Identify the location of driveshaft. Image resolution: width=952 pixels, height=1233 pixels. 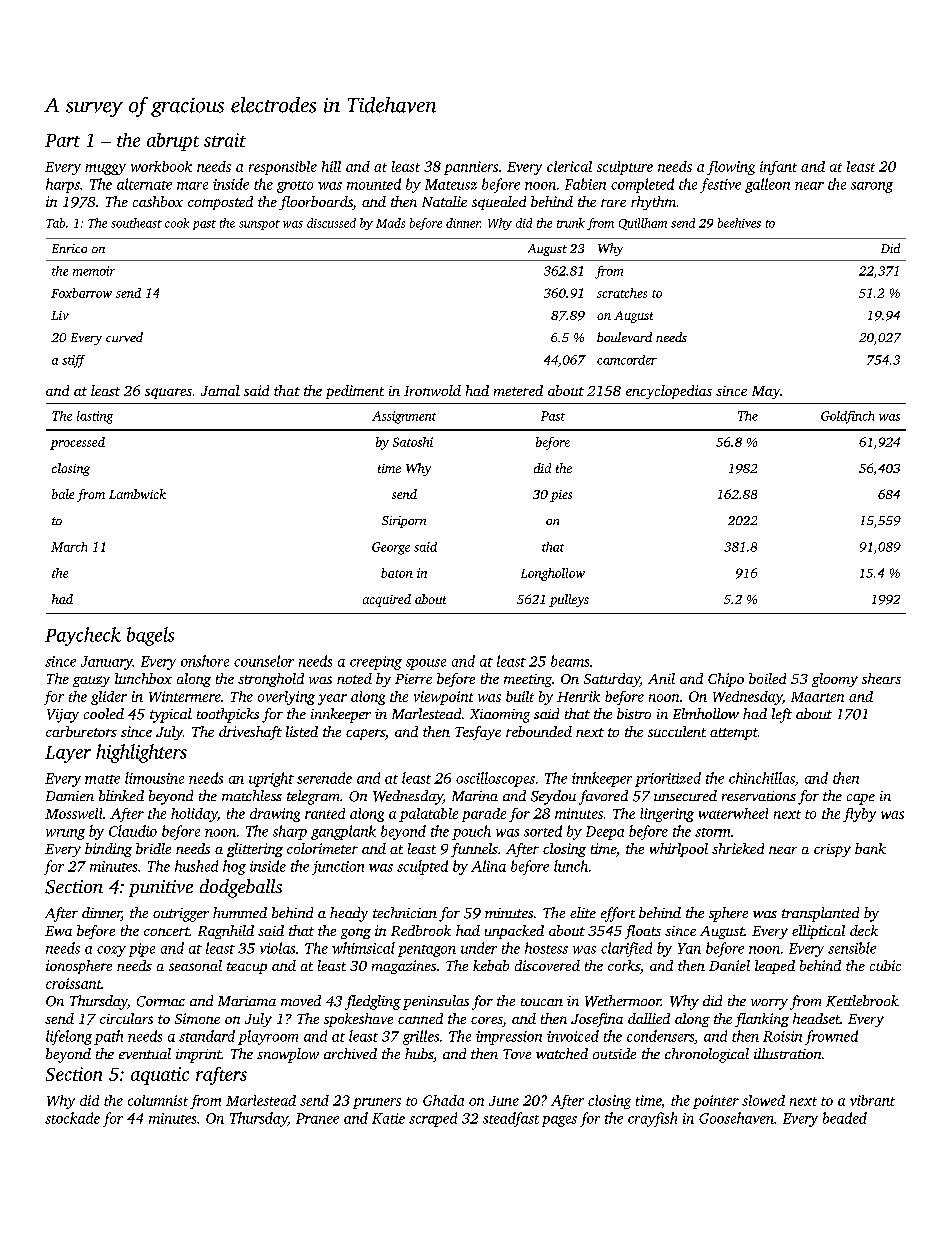
(250, 733).
